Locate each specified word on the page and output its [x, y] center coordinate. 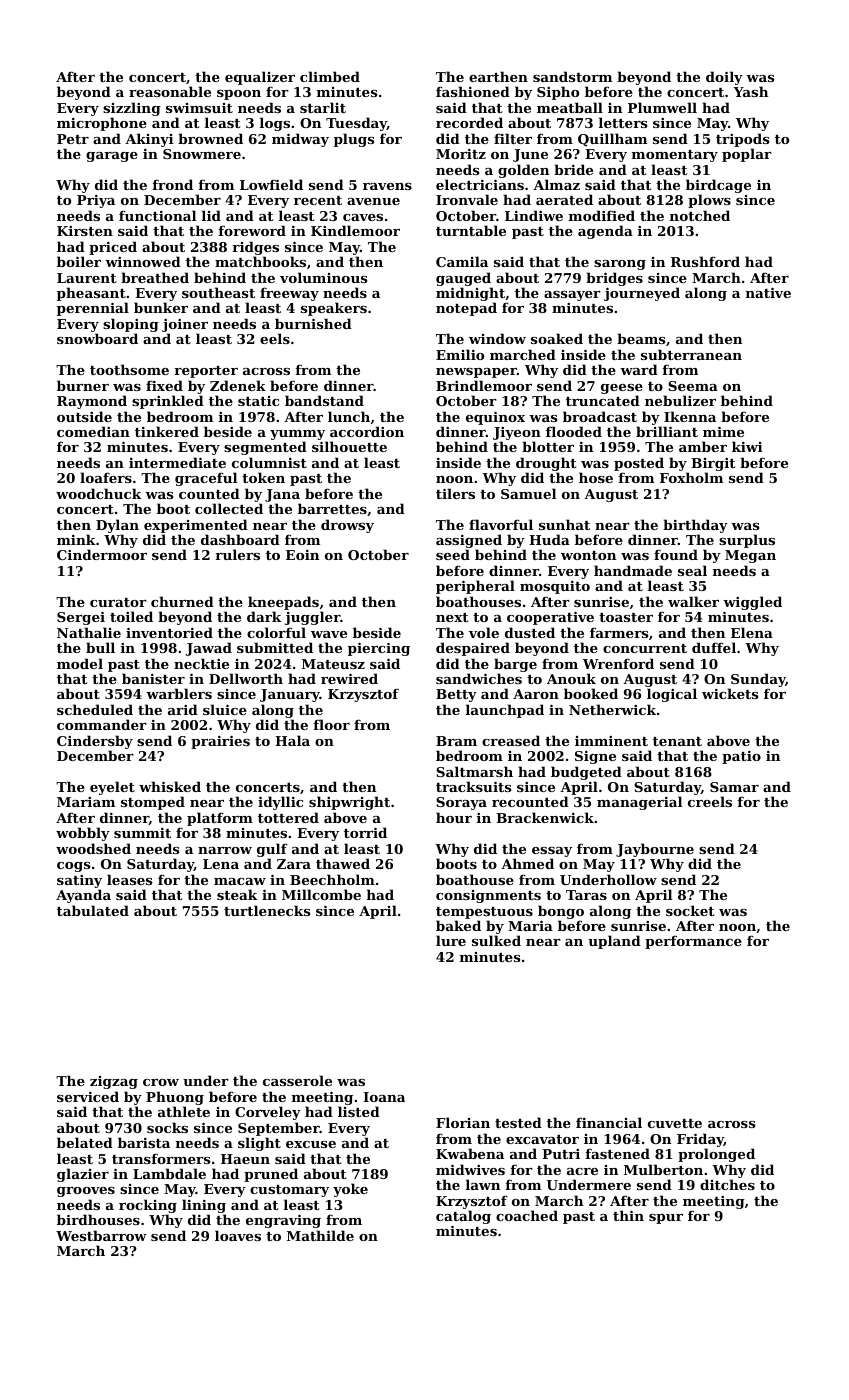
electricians [480, 184]
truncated [603, 400]
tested [518, 1122]
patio [741, 757]
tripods [742, 140]
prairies [220, 742]
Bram [456, 741]
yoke [350, 1190]
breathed [155, 277]
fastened [617, 1153]
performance [693, 942]
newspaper [476, 373]
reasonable [170, 91]
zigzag [114, 1082]
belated [85, 1142]
